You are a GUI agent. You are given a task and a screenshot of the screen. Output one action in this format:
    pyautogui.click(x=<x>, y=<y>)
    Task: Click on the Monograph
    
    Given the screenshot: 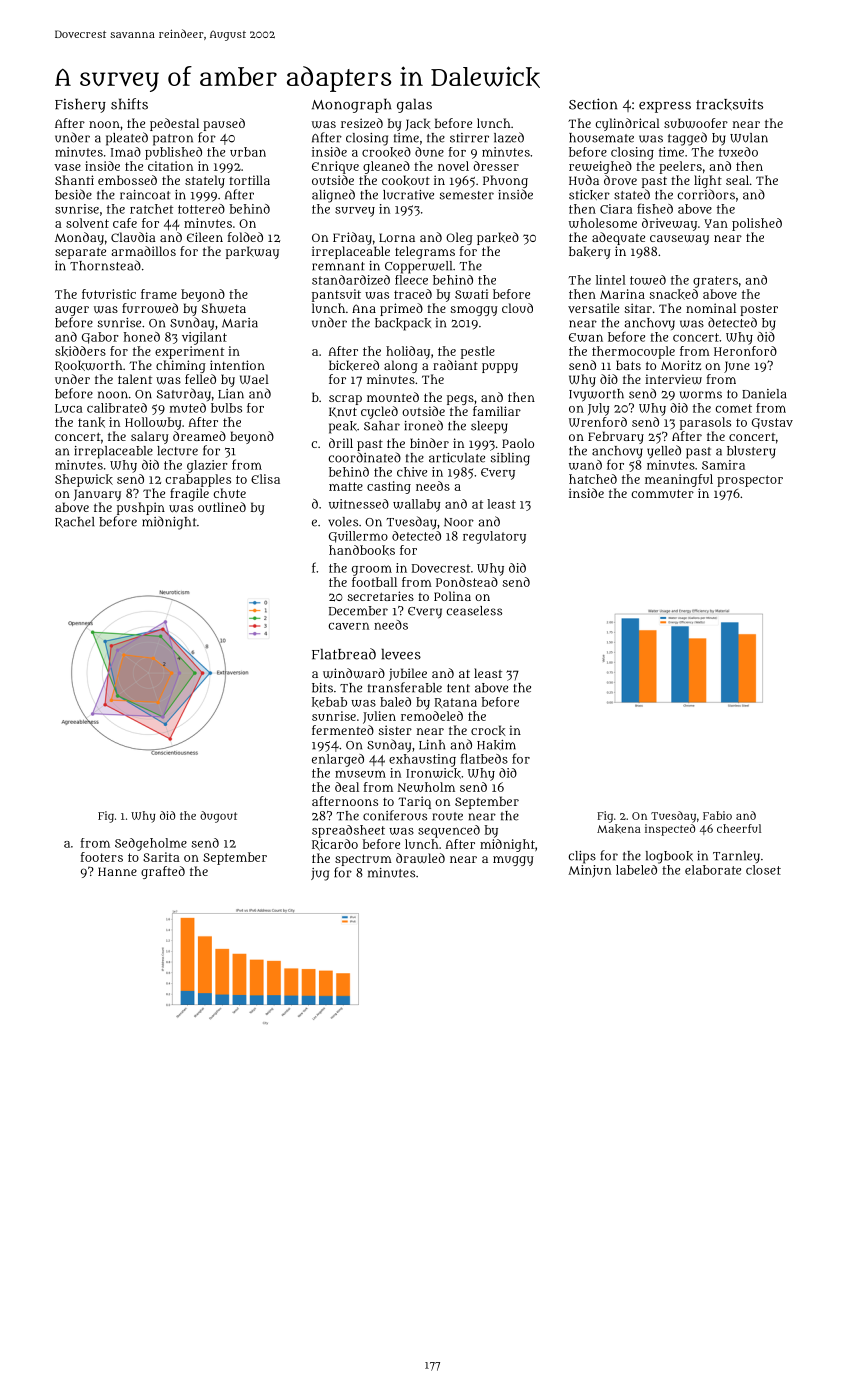 What is the action you would take?
    pyautogui.click(x=351, y=105)
